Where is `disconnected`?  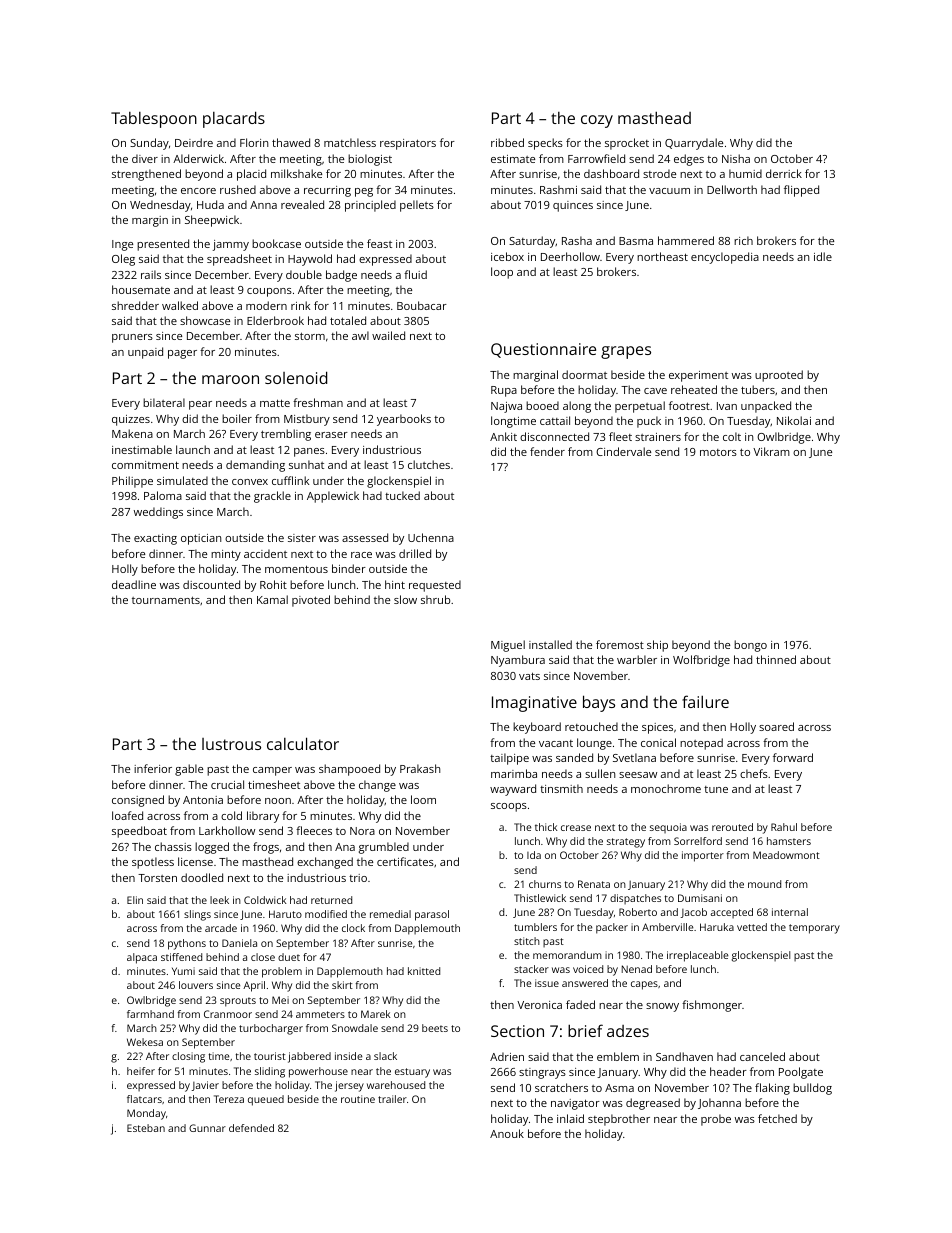
disconnected is located at coordinates (554, 436).
